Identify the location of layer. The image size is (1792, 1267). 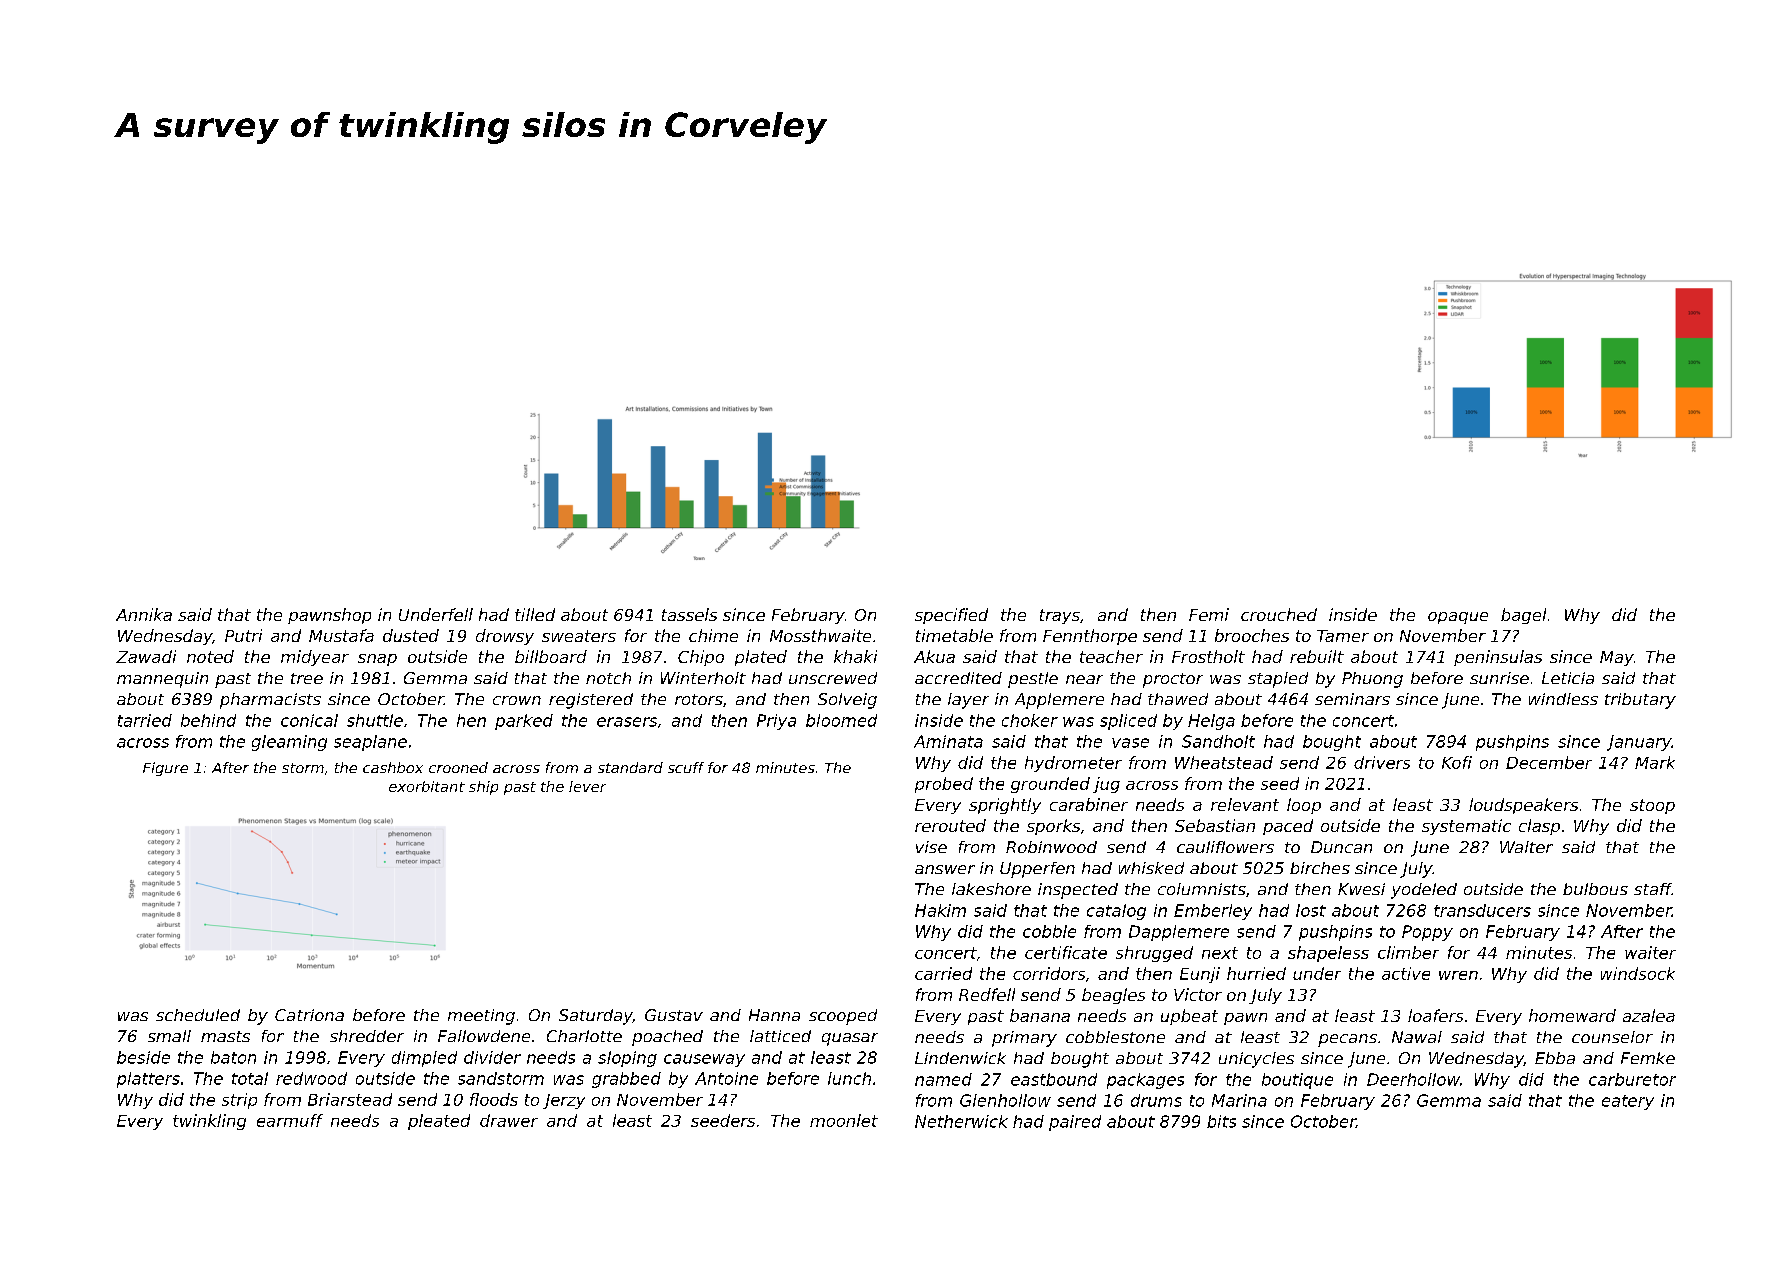
(968, 701).
